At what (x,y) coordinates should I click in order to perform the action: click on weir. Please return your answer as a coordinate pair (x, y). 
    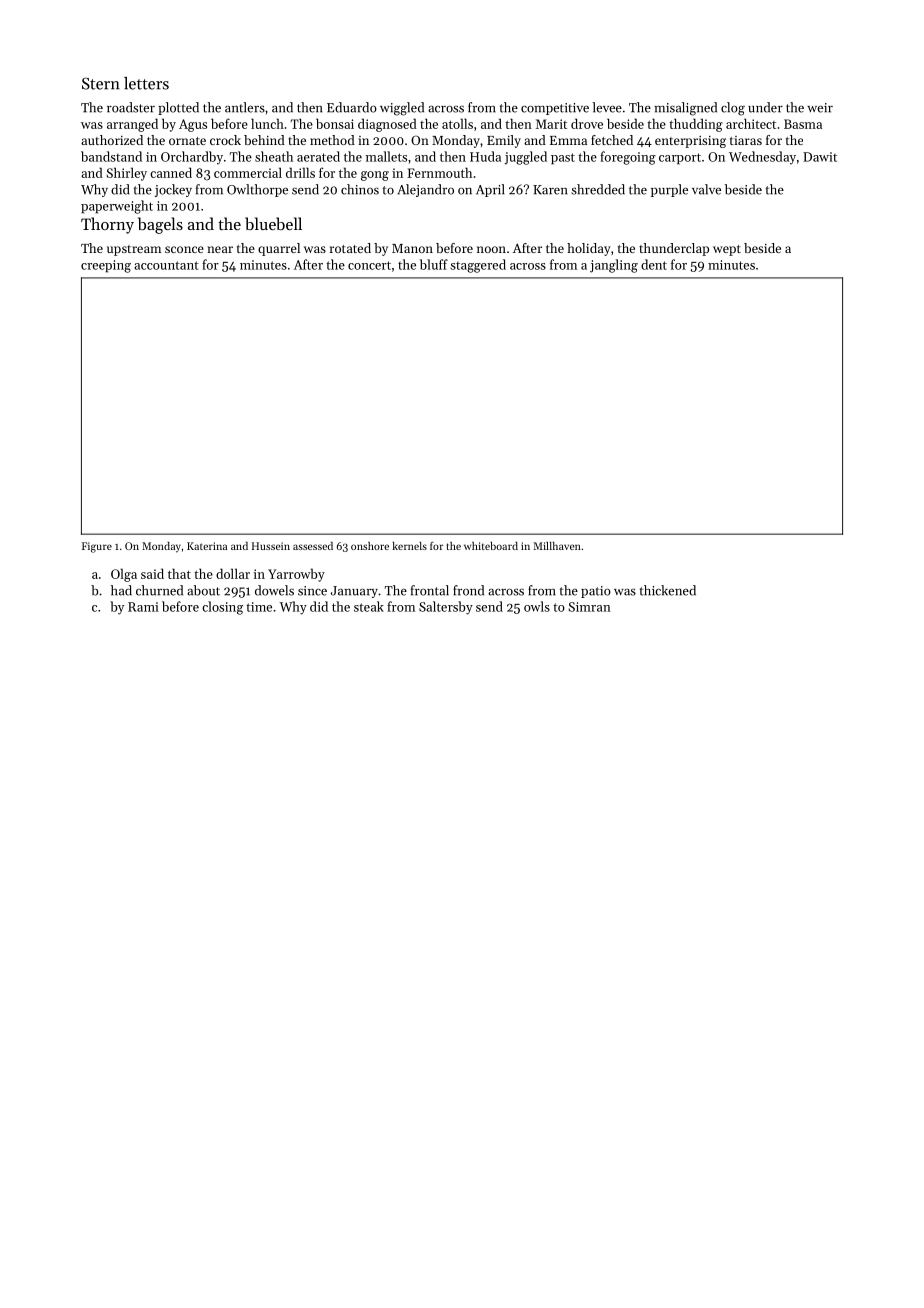
    Looking at the image, I should click on (820, 108).
